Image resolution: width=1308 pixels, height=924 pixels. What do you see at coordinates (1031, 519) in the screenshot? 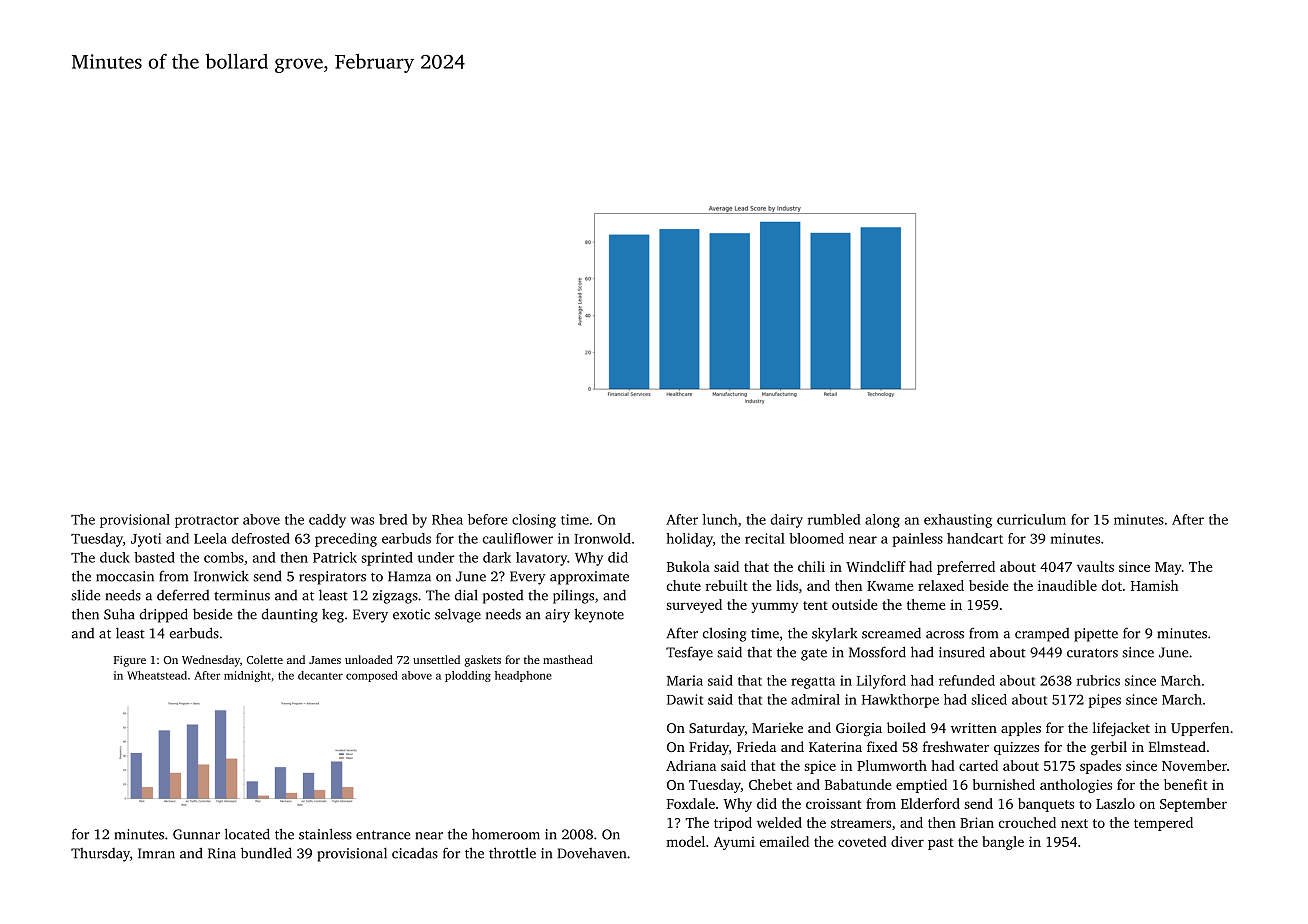
I see `curriculum` at bounding box center [1031, 519].
